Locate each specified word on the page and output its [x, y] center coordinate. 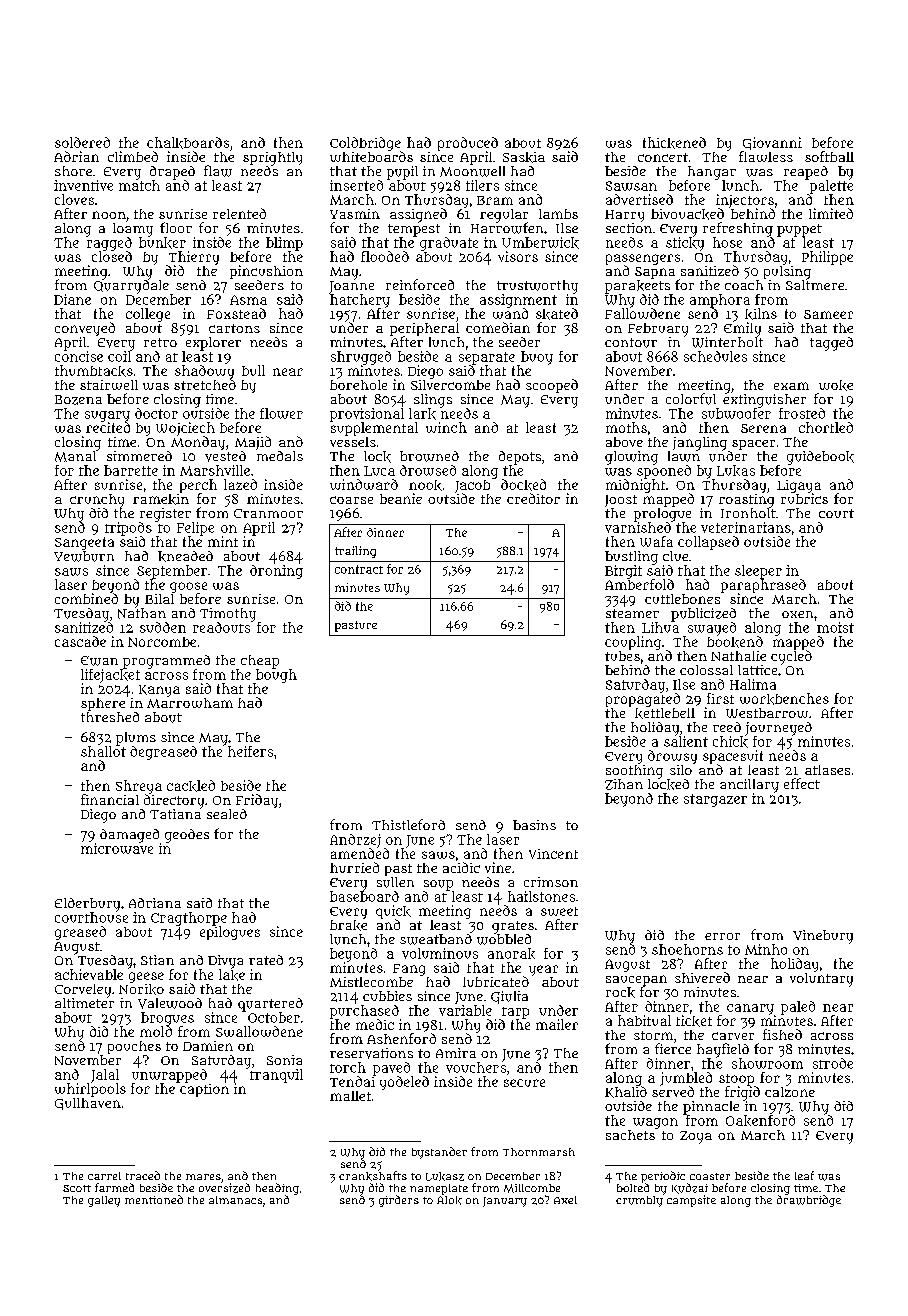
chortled [826, 427]
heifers [250, 751]
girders [399, 1201]
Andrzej [355, 841]
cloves [74, 199]
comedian [498, 327]
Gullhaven [88, 1104]
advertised [639, 199]
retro [160, 342]
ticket [694, 1021]
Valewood [170, 1003]
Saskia [524, 157]
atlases [827, 770]
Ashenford [401, 1038]
